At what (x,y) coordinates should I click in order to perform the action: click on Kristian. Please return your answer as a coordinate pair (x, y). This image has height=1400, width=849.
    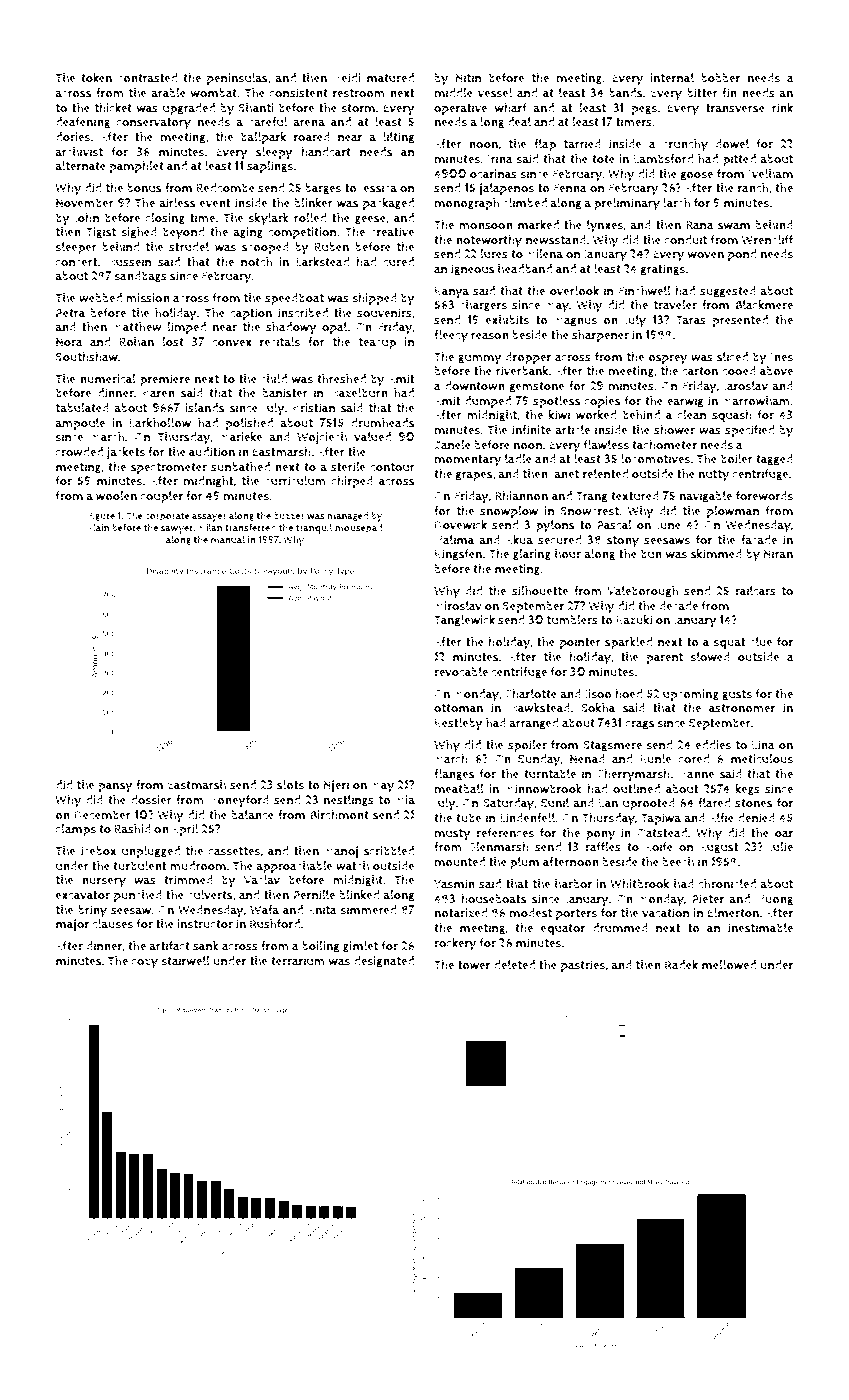
    Looking at the image, I should click on (314, 408).
